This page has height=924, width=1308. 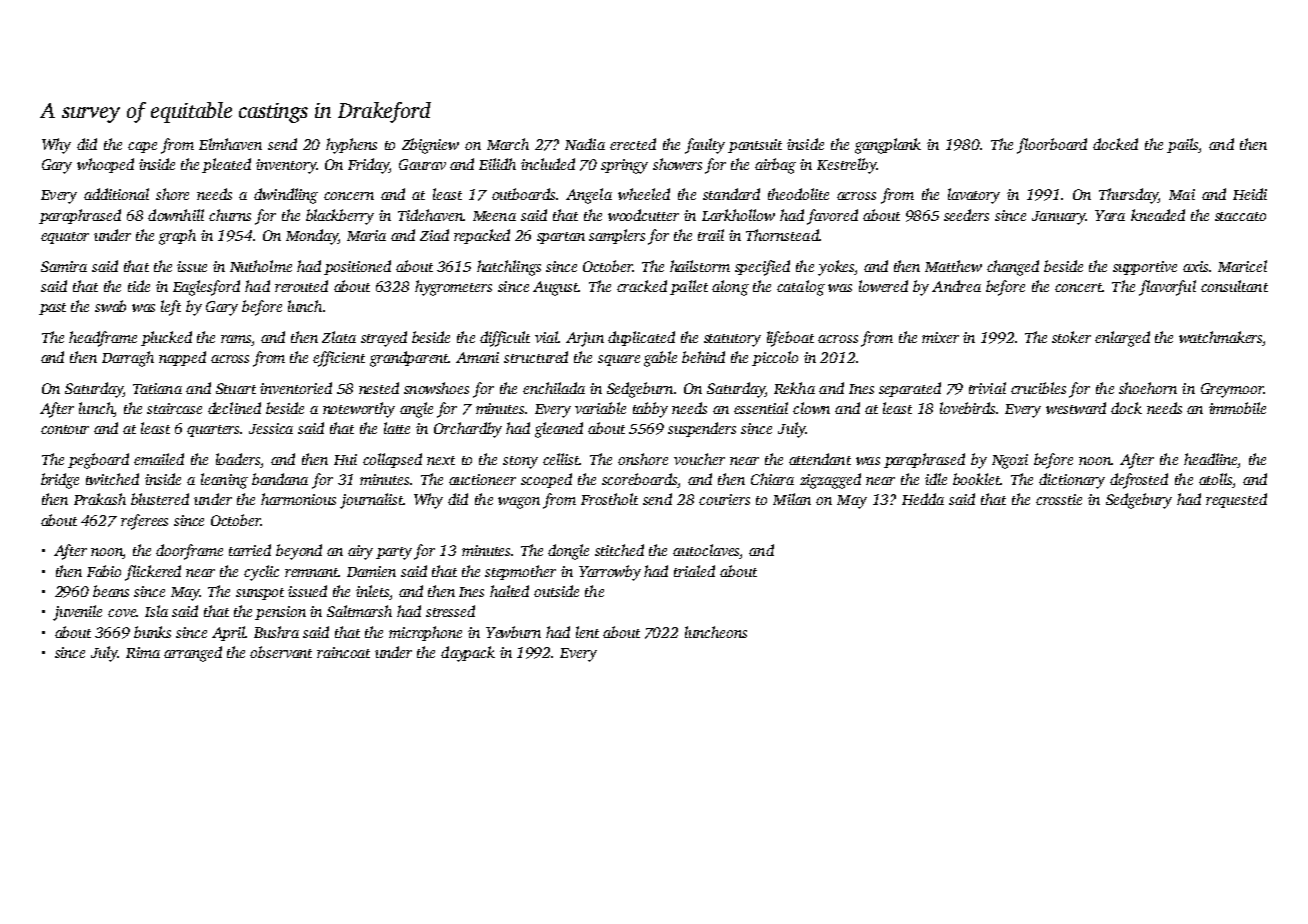 What do you see at coordinates (359, 611) in the page?
I see `Saltmarsh` at bounding box center [359, 611].
